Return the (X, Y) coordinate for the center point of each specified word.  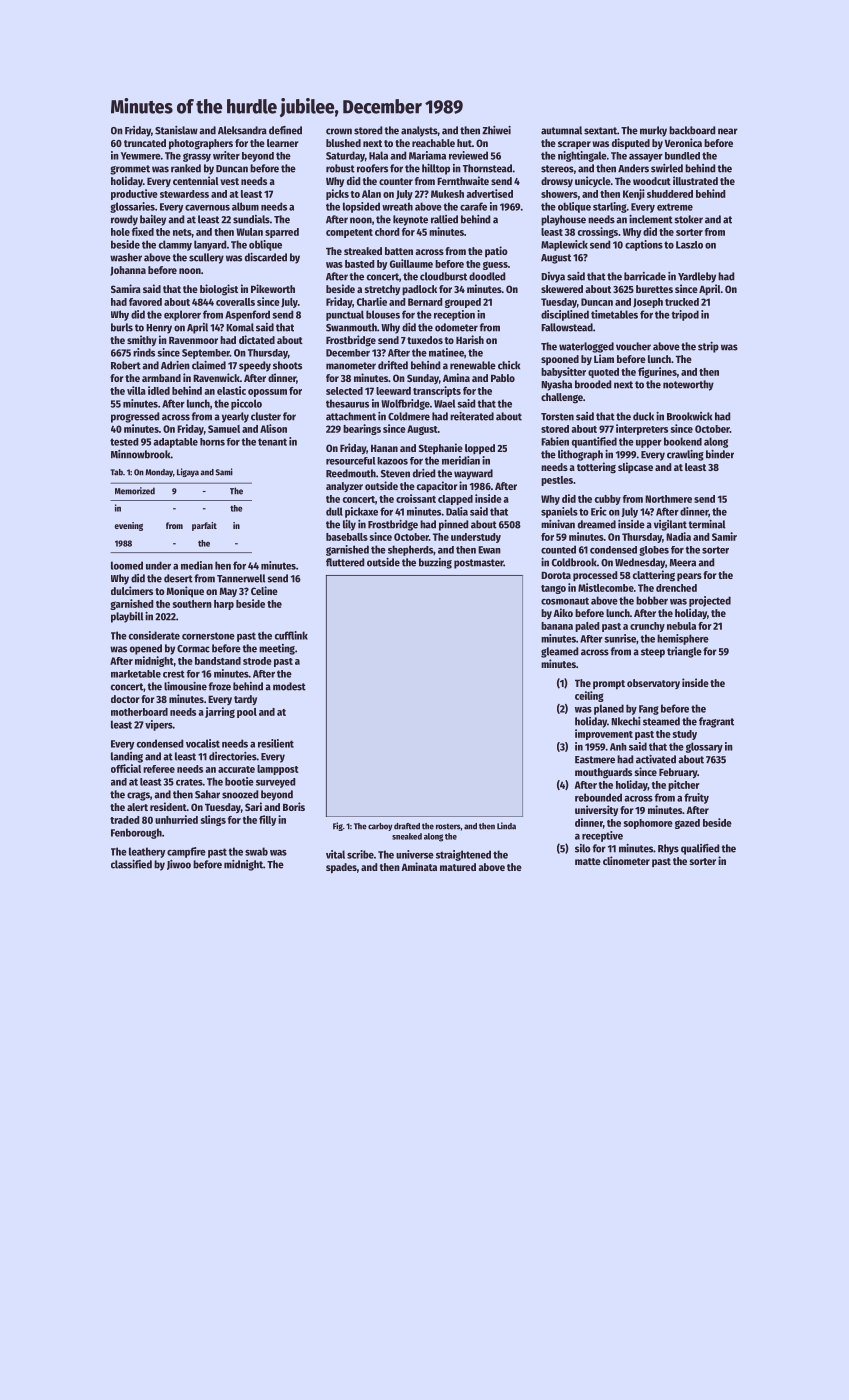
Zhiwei (496, 130)
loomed (127, 565)
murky (653, 131)
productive (134, 194)
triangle (684, 652)
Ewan (489, 550)
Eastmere (595, 760)
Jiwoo (179, 865)
